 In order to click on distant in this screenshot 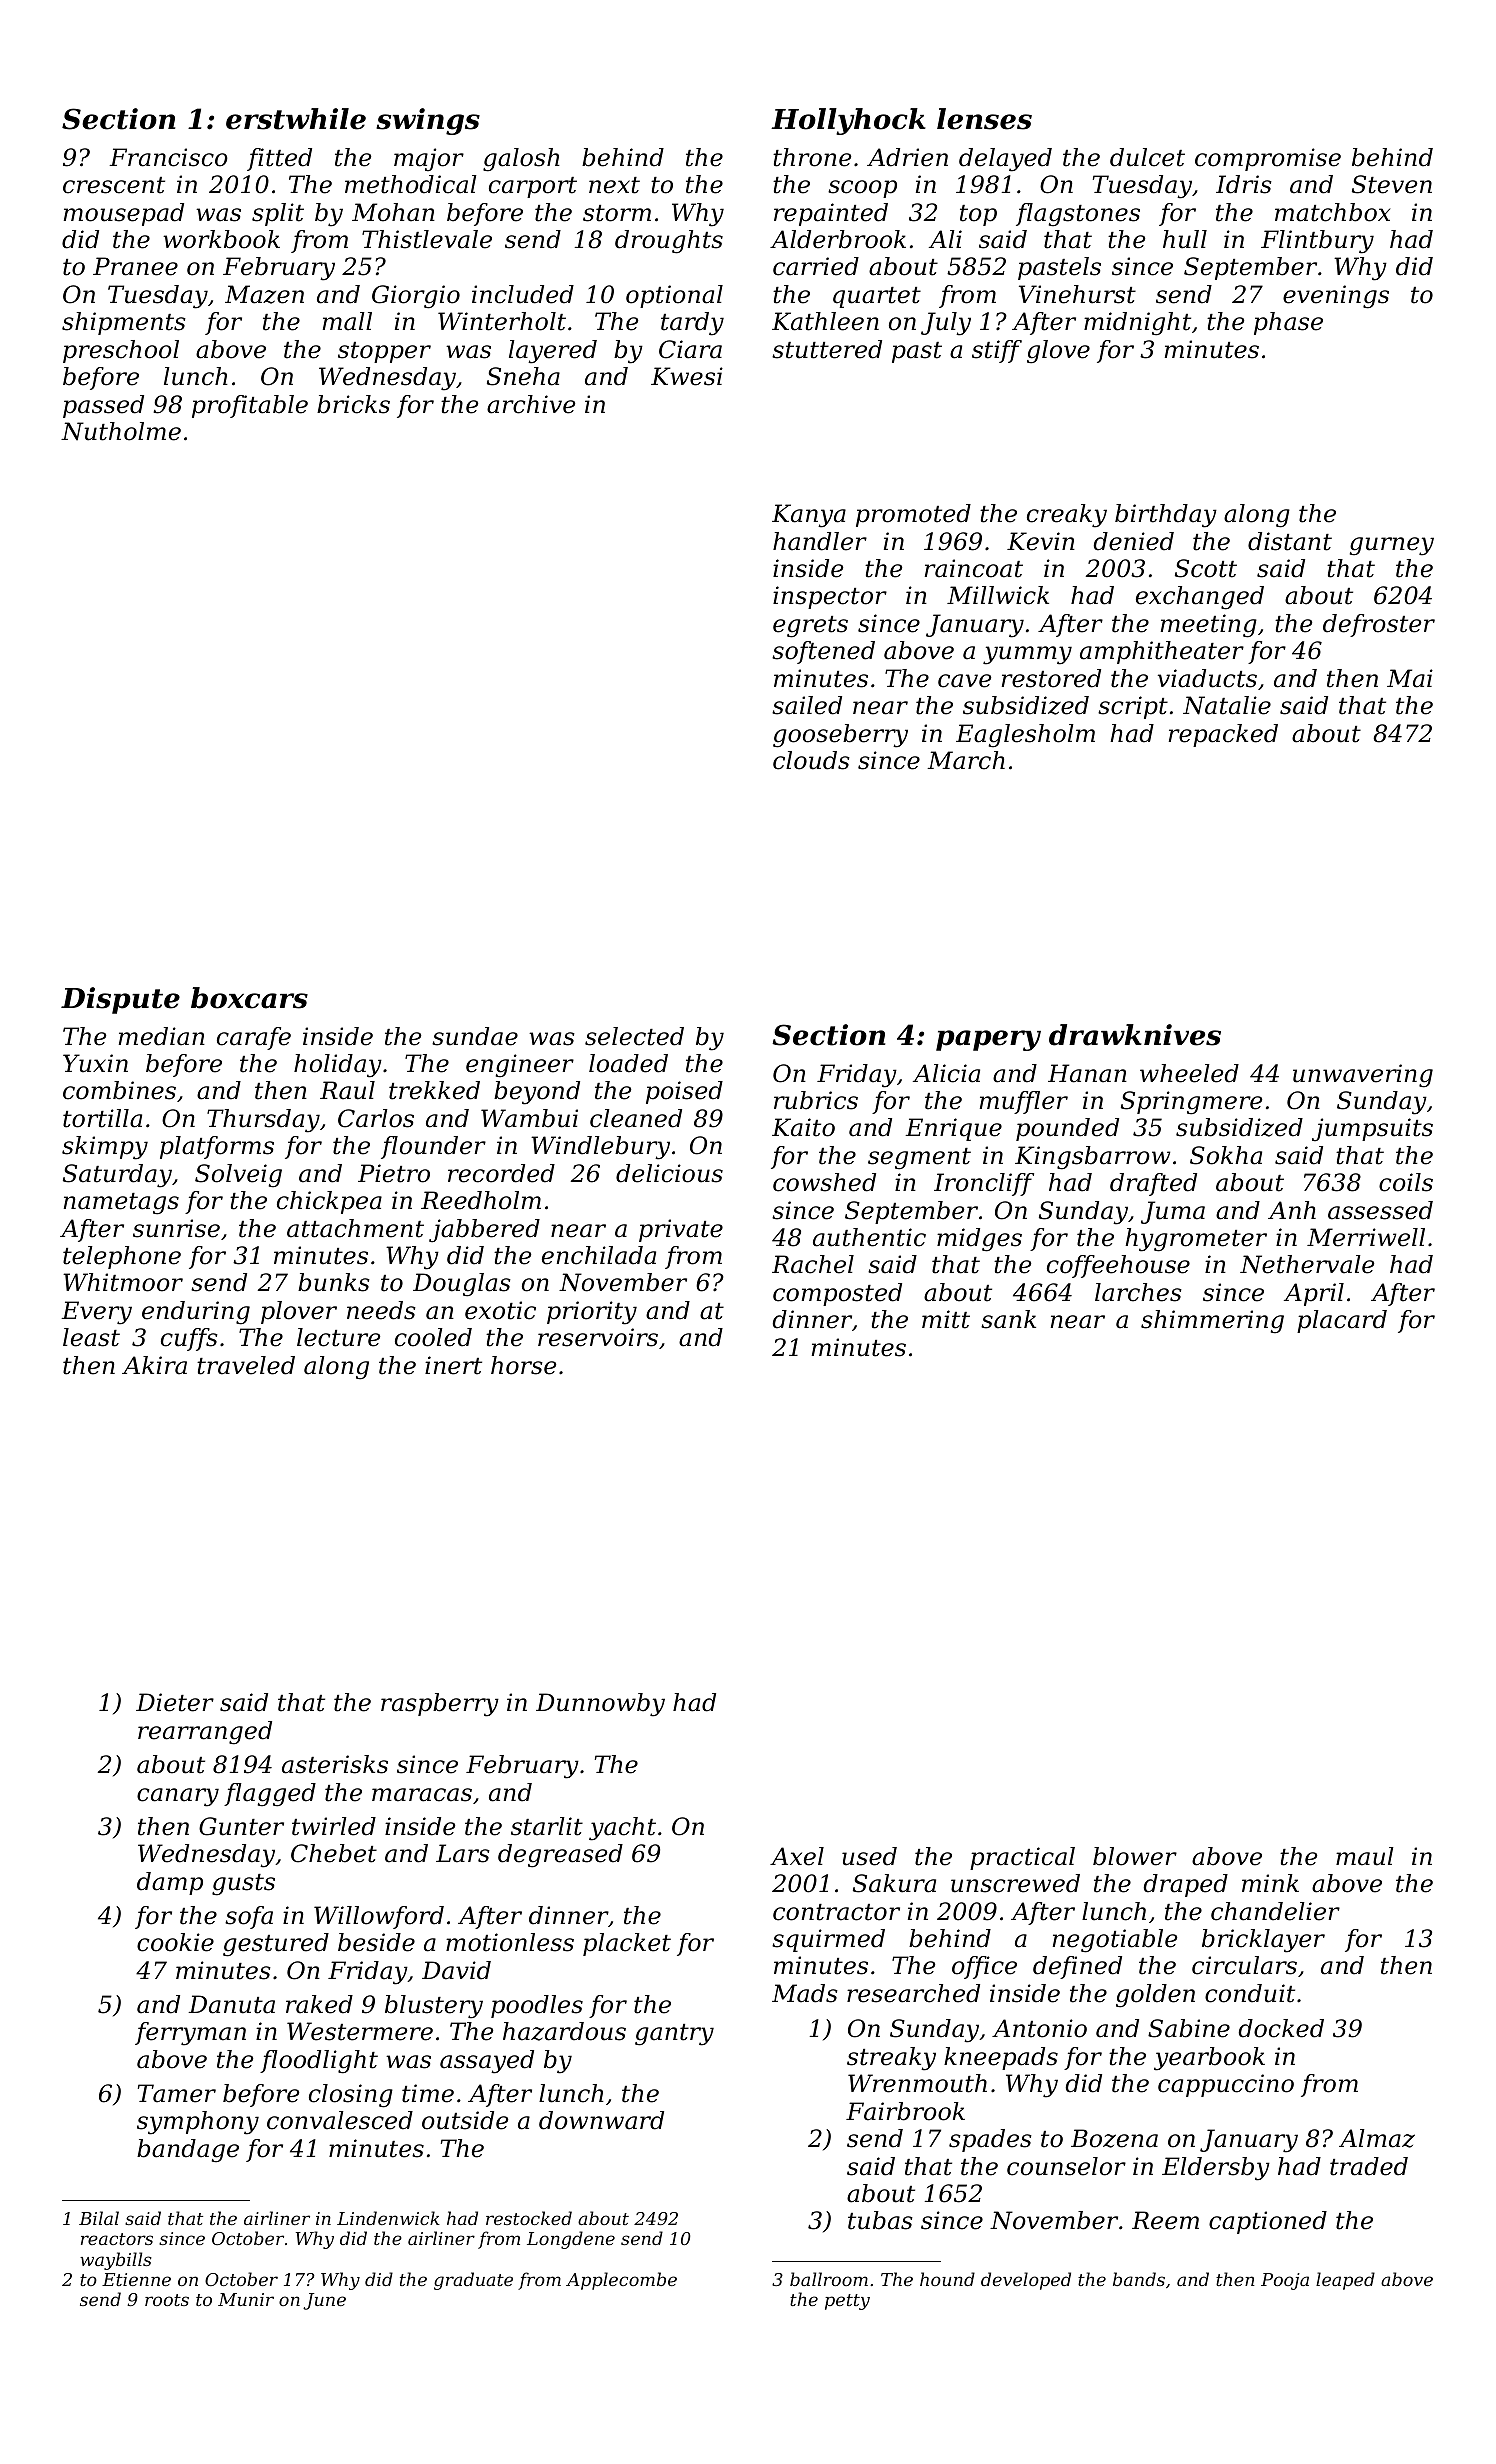, I will do `click(1290, 541)`.
